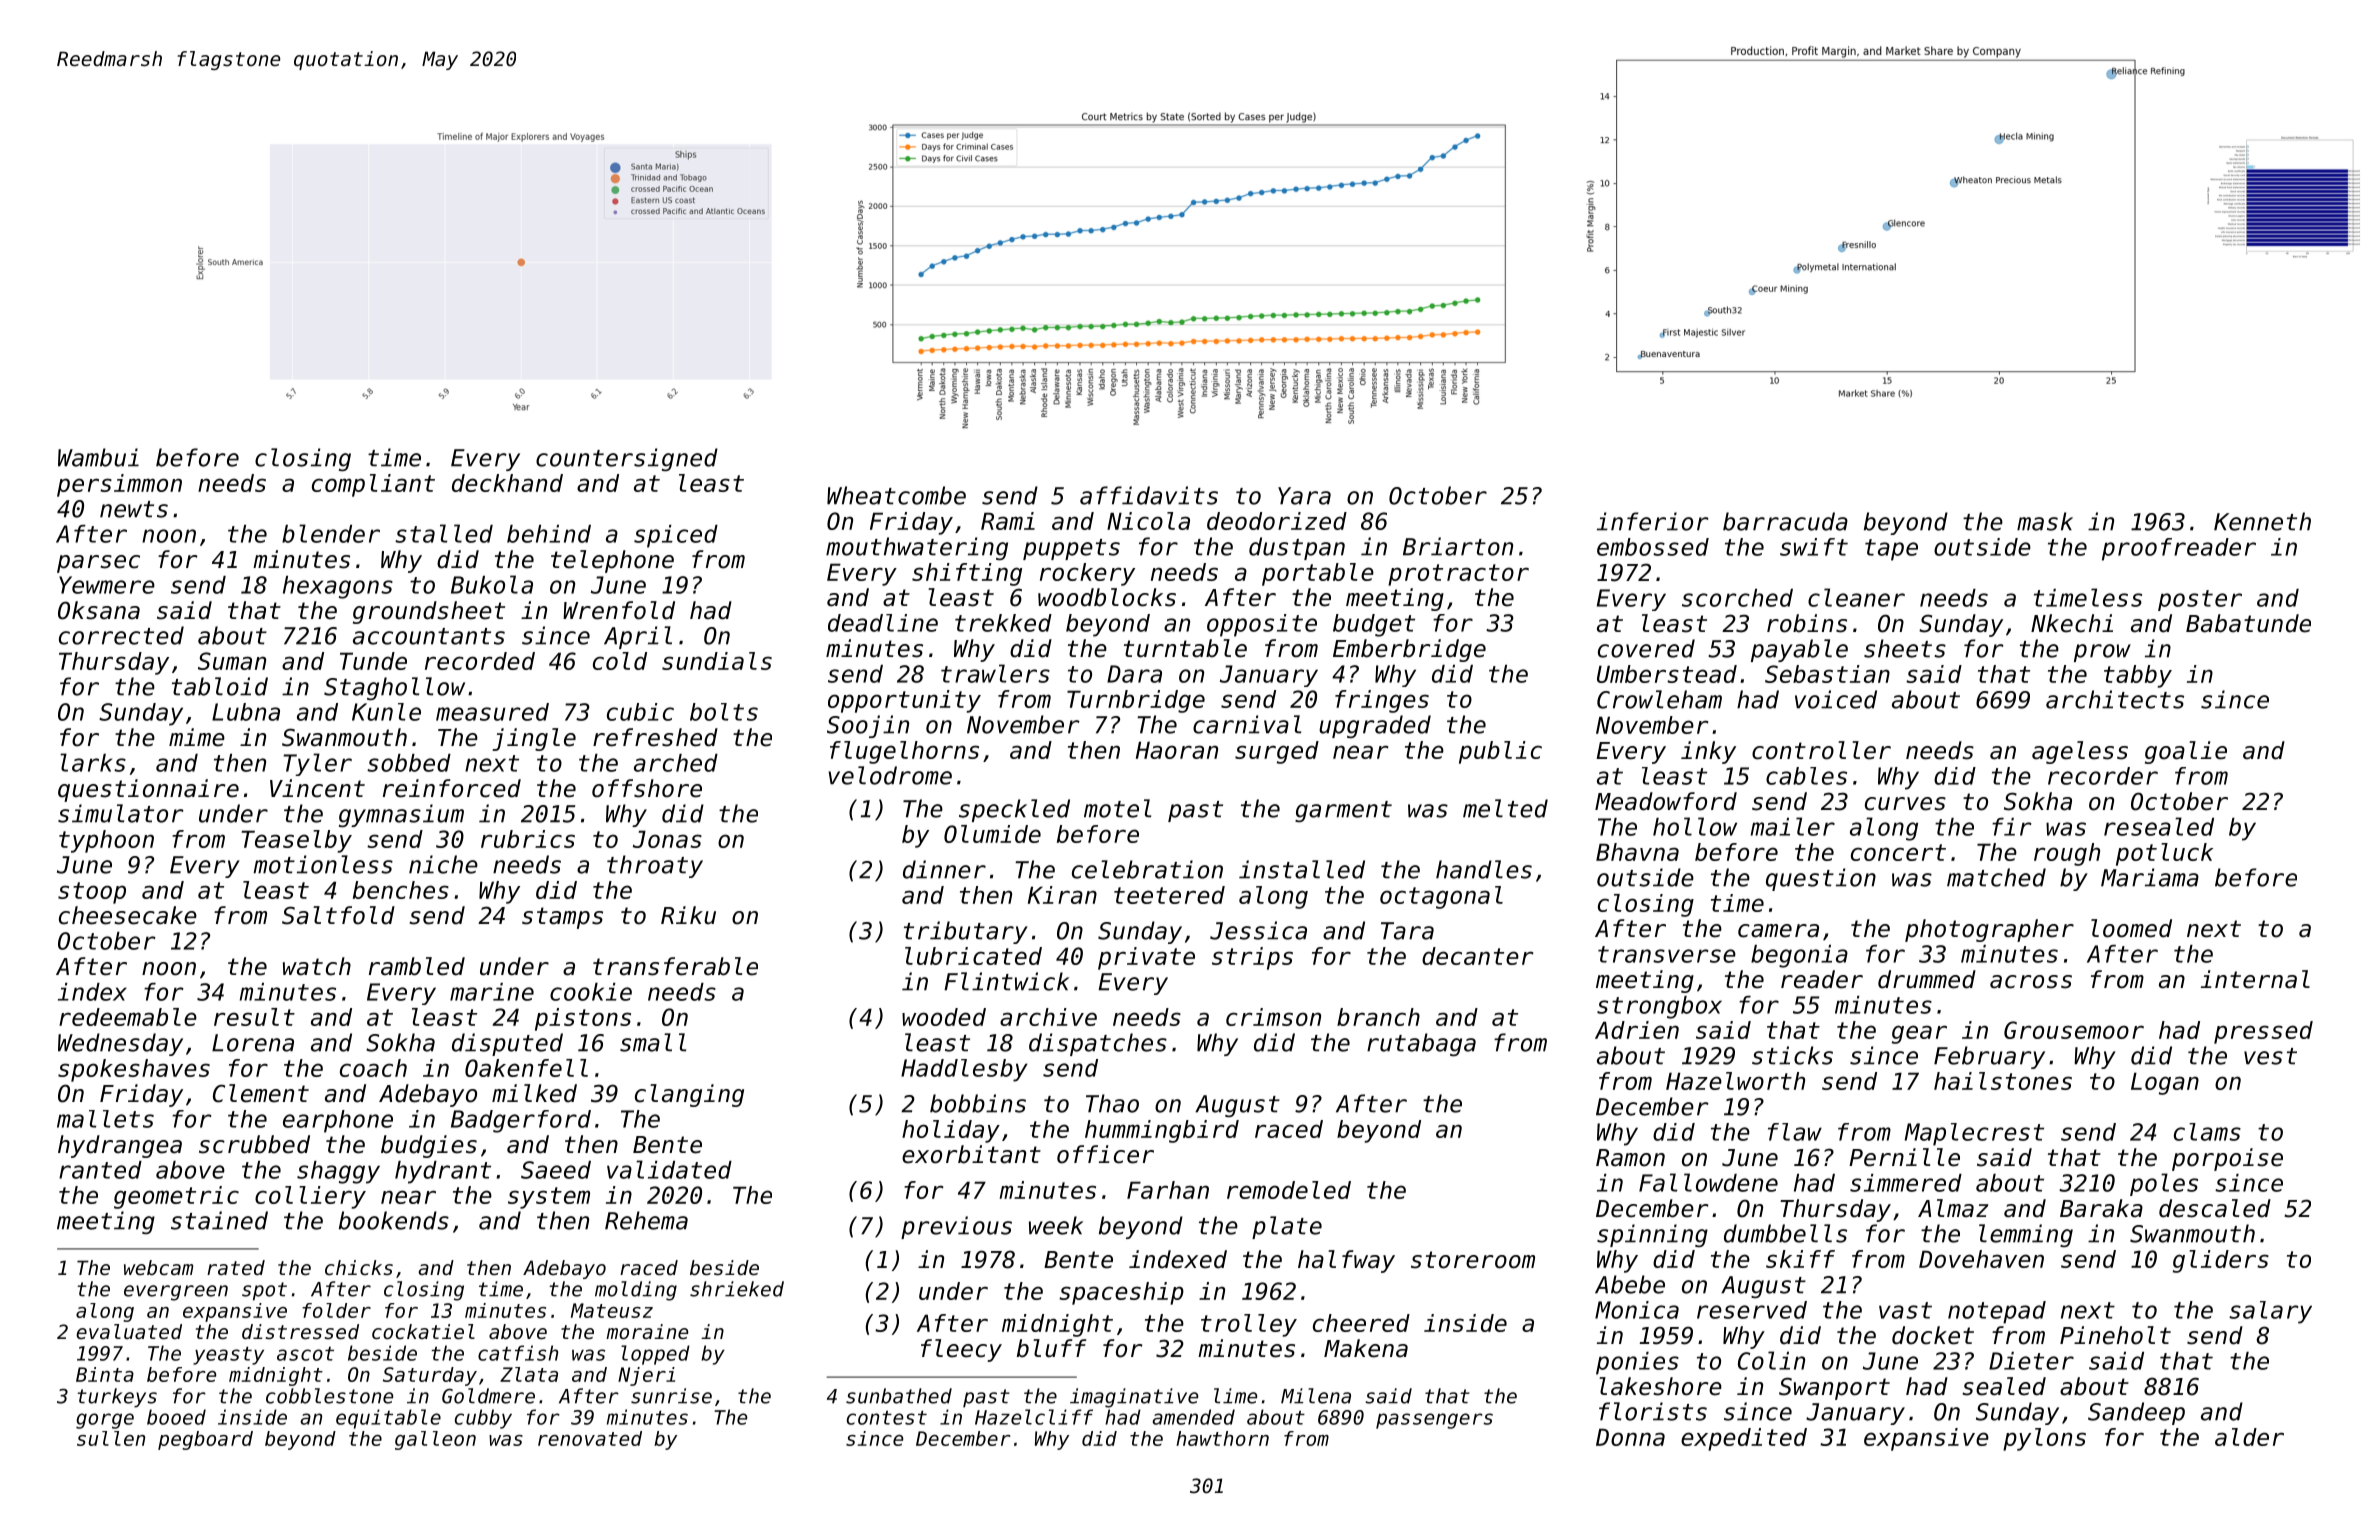  I want to click on handles, so click(1484, 869).
